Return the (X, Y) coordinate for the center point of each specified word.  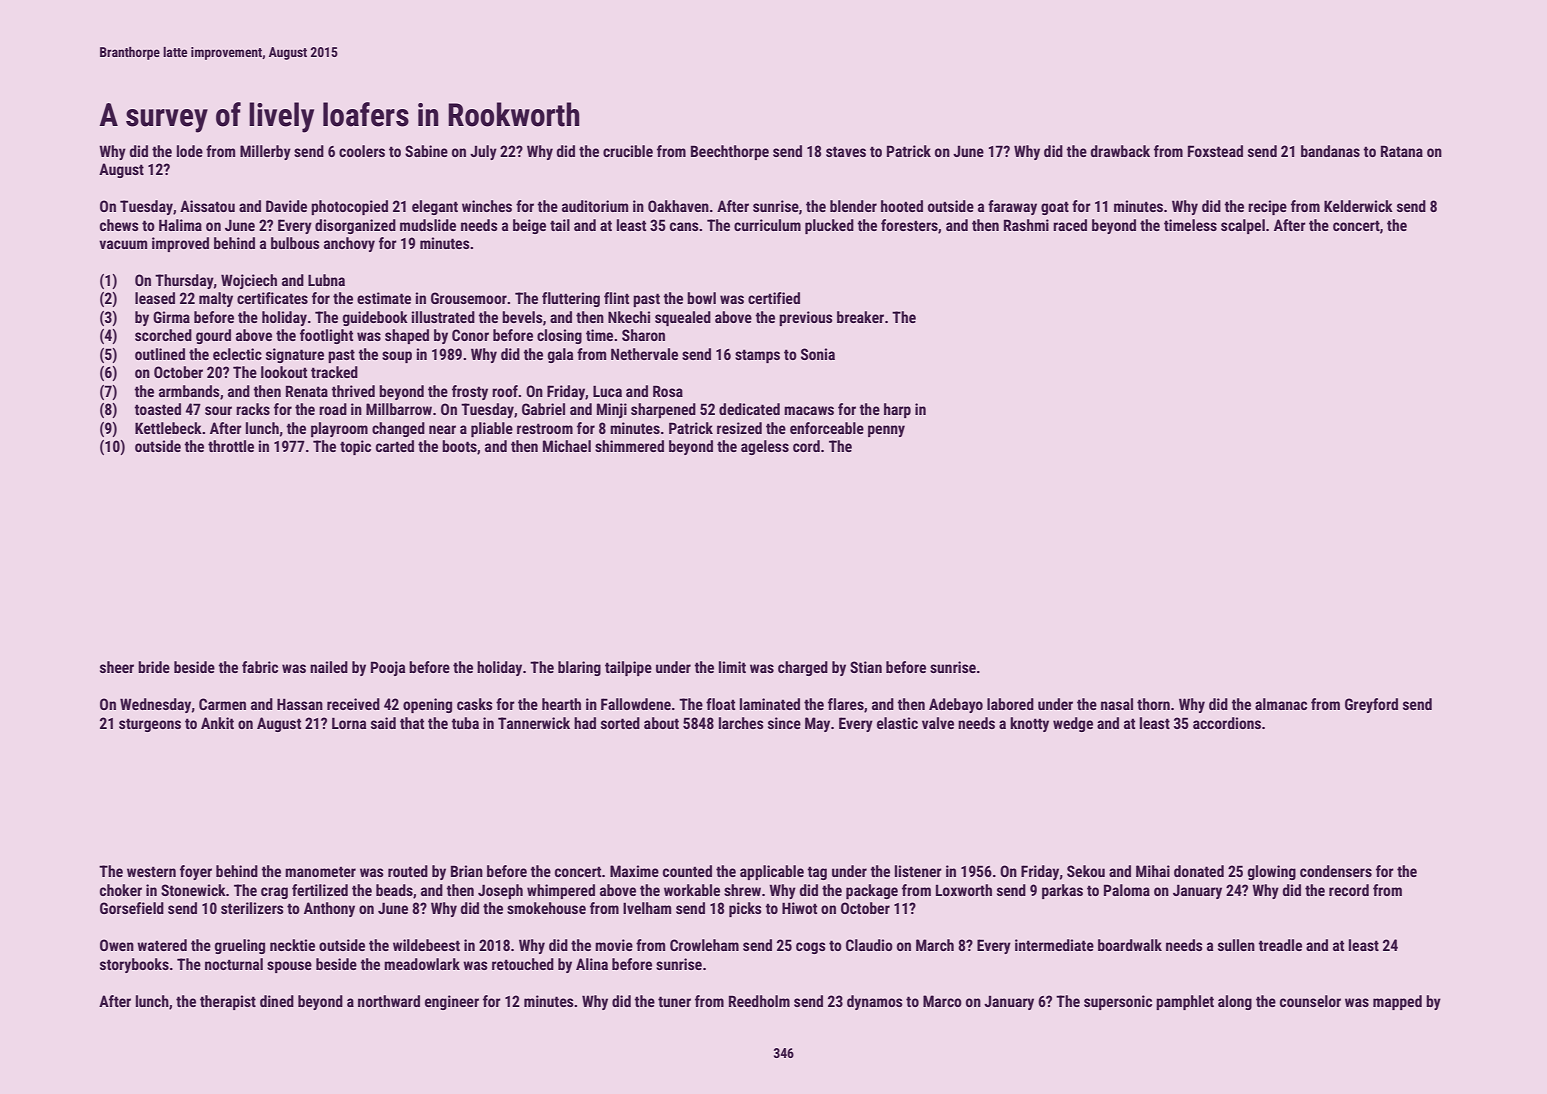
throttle (231, 446)
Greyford (1371, 705)
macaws (809, 410)
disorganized (355, 226)
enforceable (827, 428)
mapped (1397, 1002)
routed (408, 871)
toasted (158, 409)
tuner (674, 1001)
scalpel (1243, 226)
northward (389, 1001)
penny (886, 431)
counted (687, 871)
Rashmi (1026, 225)
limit (732, 667)
